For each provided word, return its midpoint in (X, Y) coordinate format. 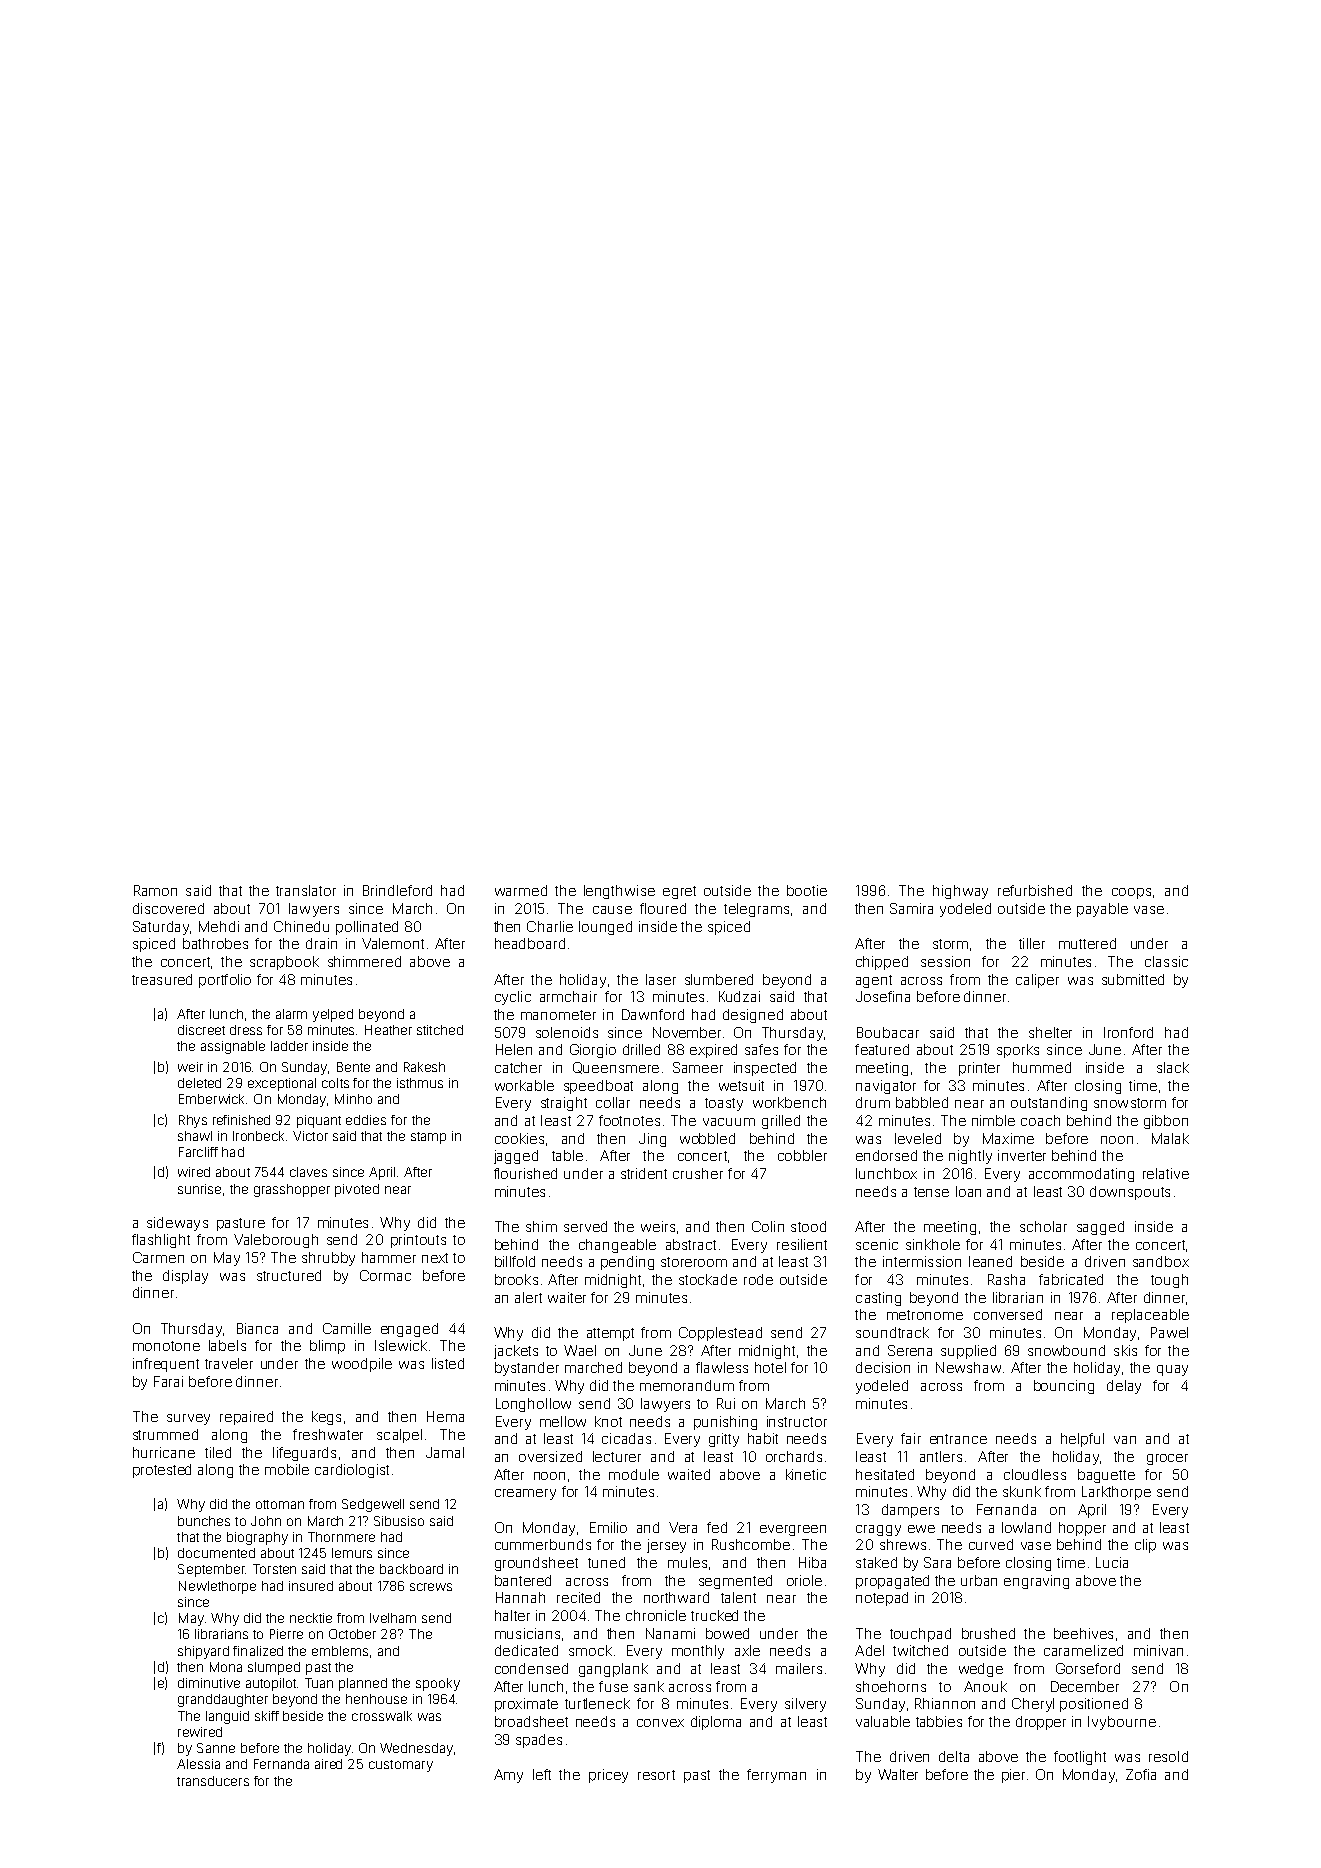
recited (578, 1597)
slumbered (719, 979)
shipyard (203, 1652)
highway (960, 892)
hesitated (885, 1474)
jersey (666, 1546)
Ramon (155, 890)
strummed (165, 1434)
